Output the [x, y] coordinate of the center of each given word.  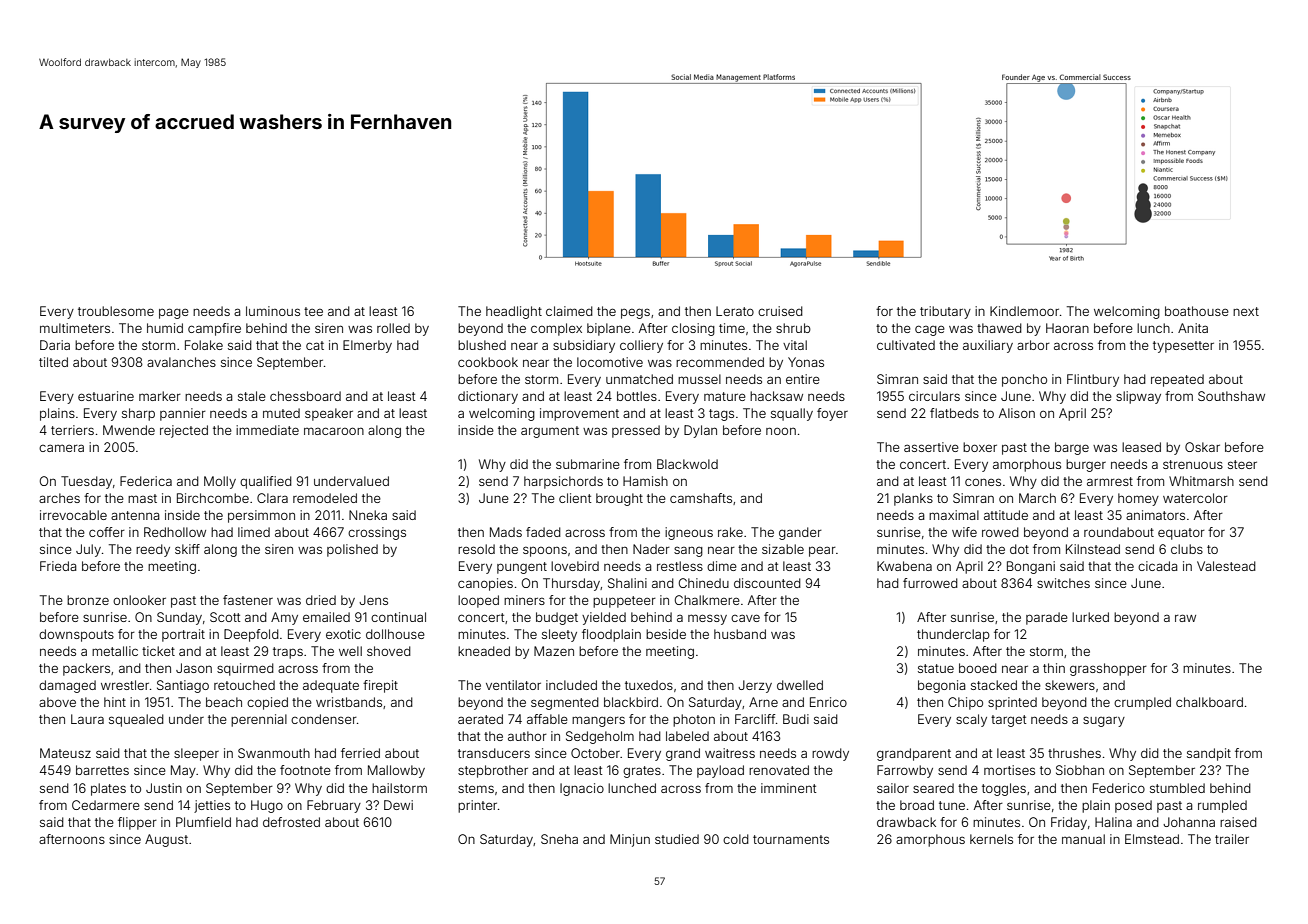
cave [745, 618]
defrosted [291, 822]
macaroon [334, 431]
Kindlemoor [1024, 311]
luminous [273, 311]
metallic [115, 651]
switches [1063, 583]
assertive [931, 447]
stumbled [1177, 788]
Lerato [735, 311]
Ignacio [582, 789]
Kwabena [904, 566]
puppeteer [624, 602]
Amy [284, 618]
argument [550, 432]
